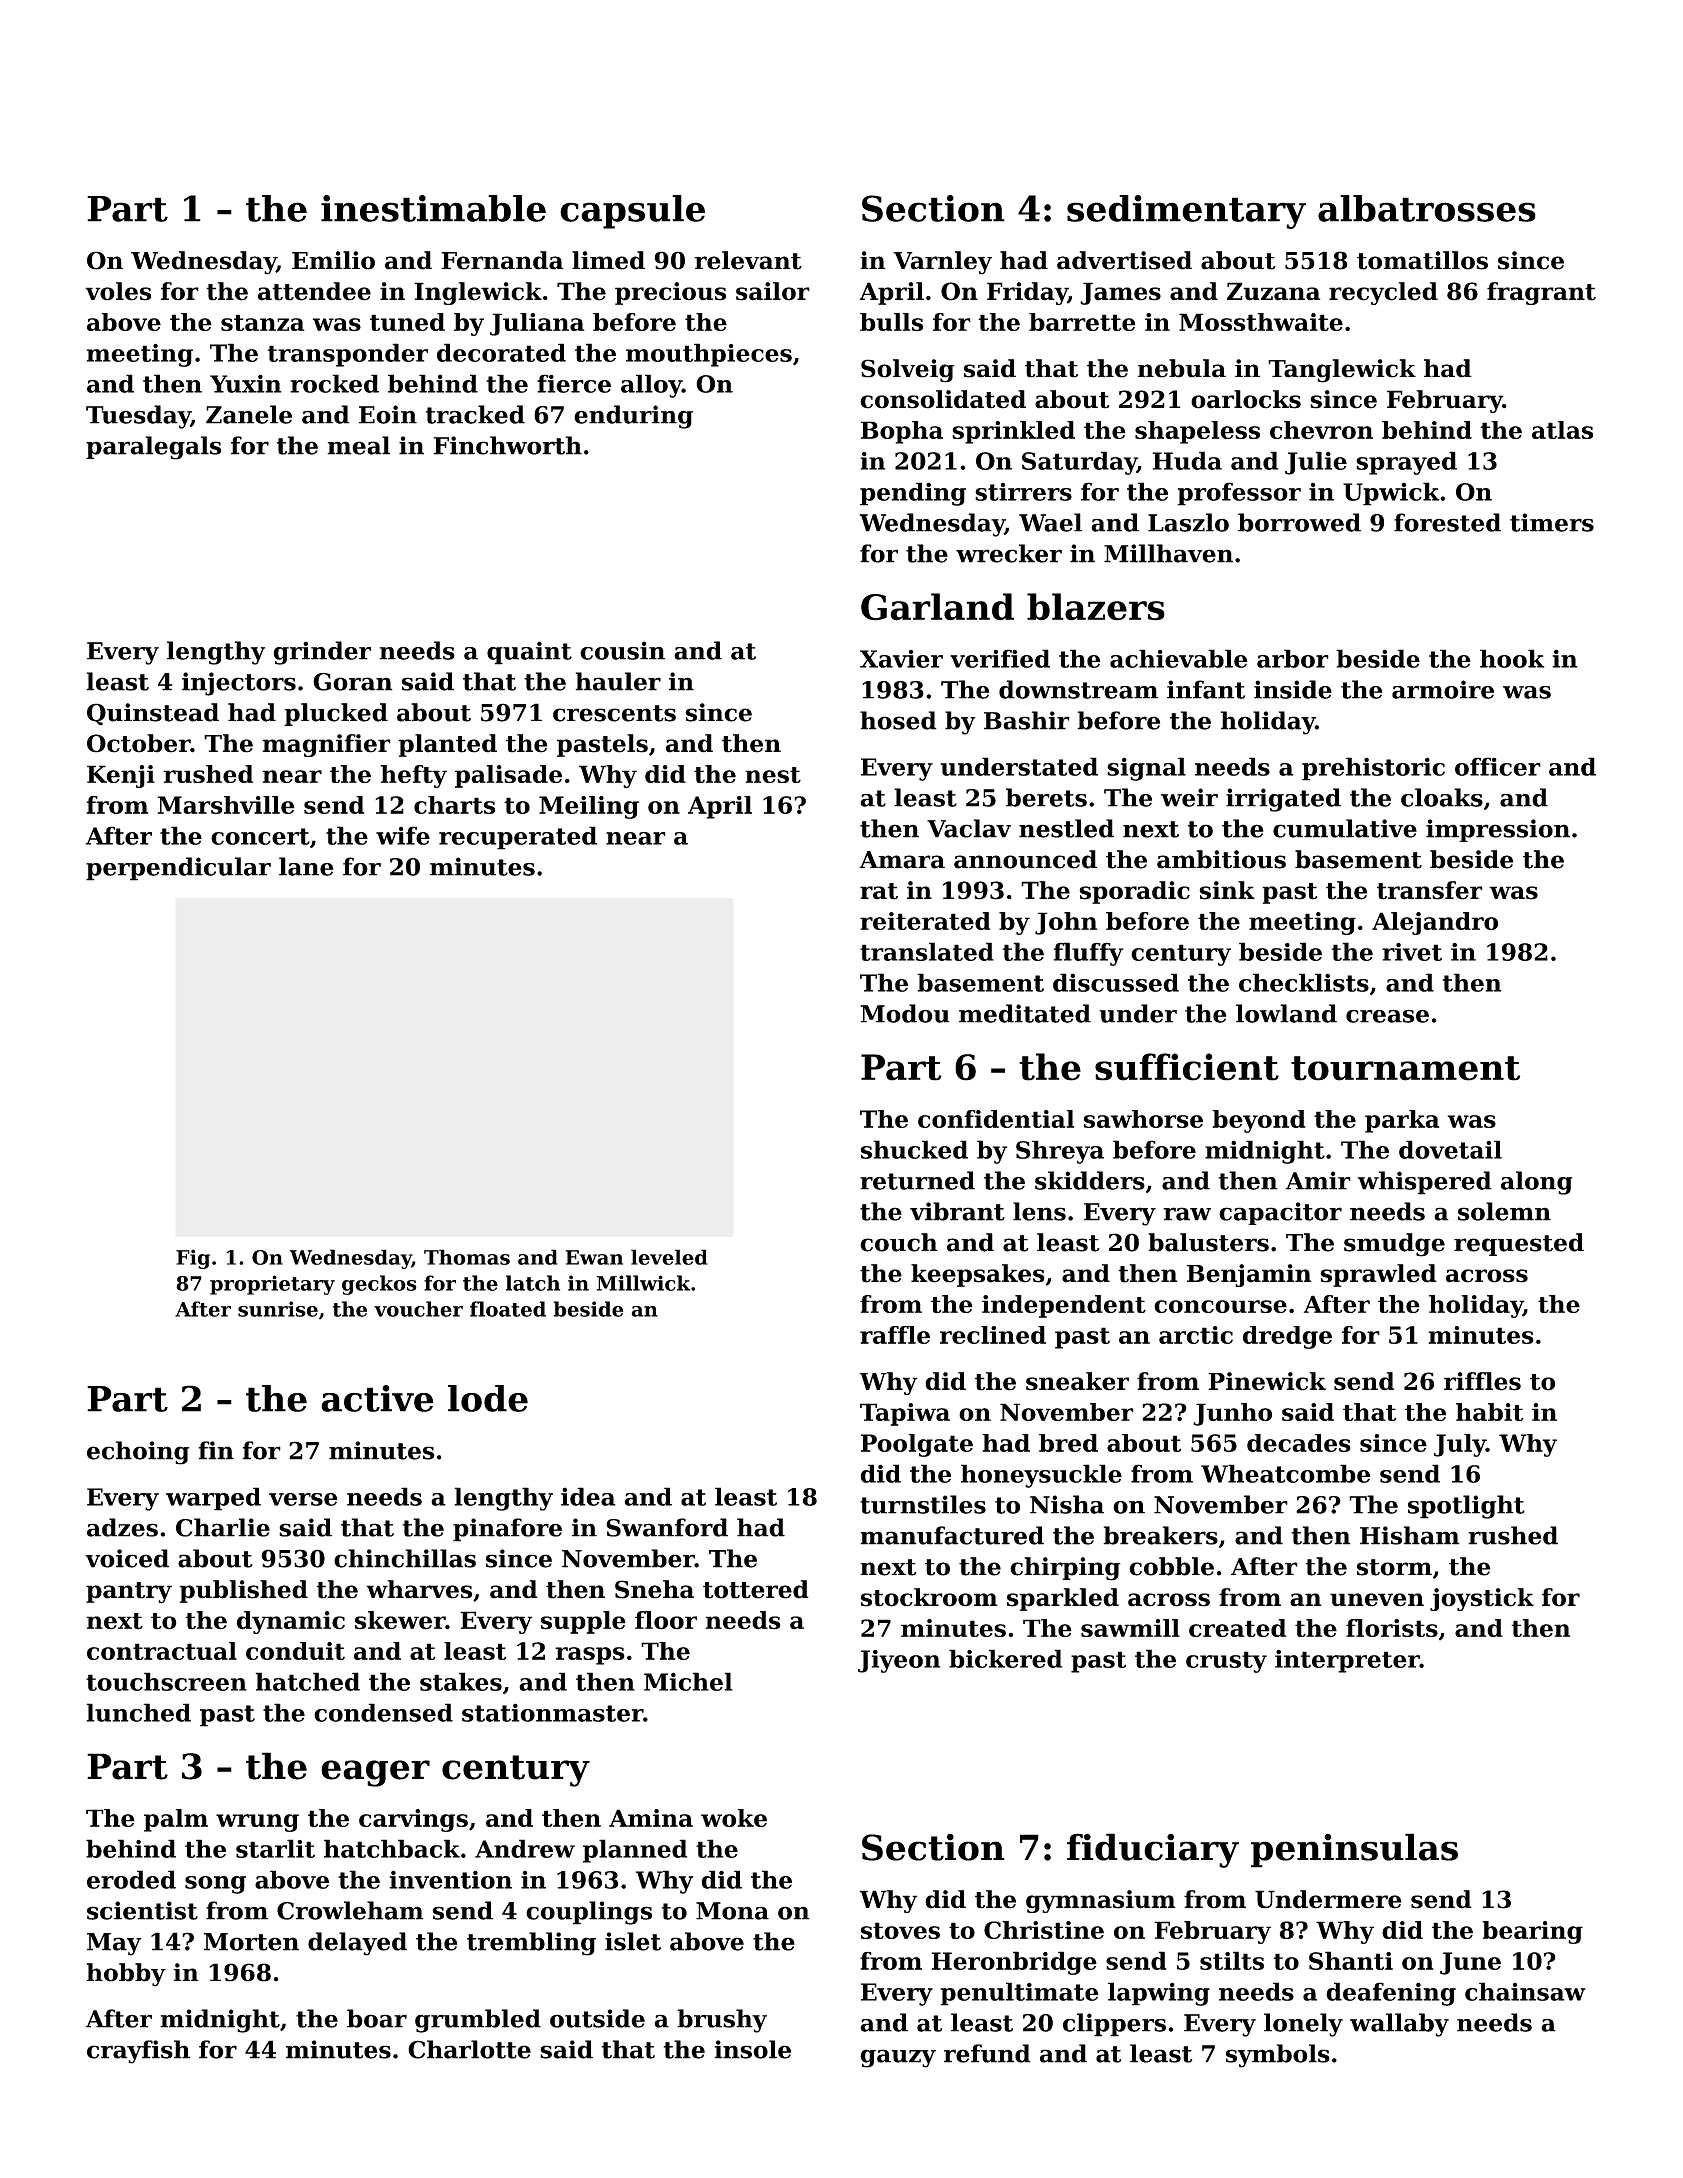  What do you see at coordinates (1466, 1507) in the page?
I see `spotlight` at bounding box center [1466, 1507].
